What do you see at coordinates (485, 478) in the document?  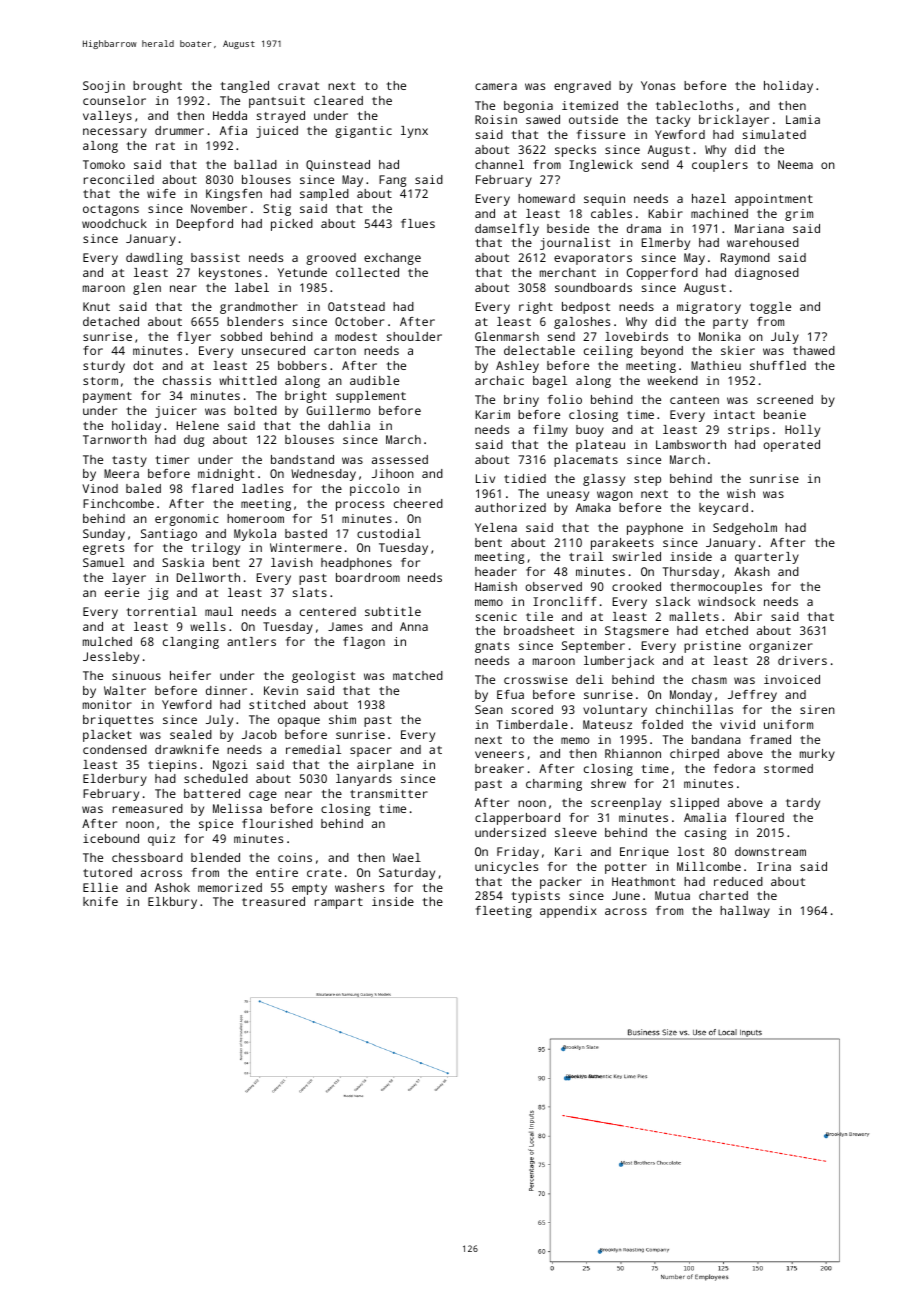 I see `Liv` at bounding box center [485, 478].
